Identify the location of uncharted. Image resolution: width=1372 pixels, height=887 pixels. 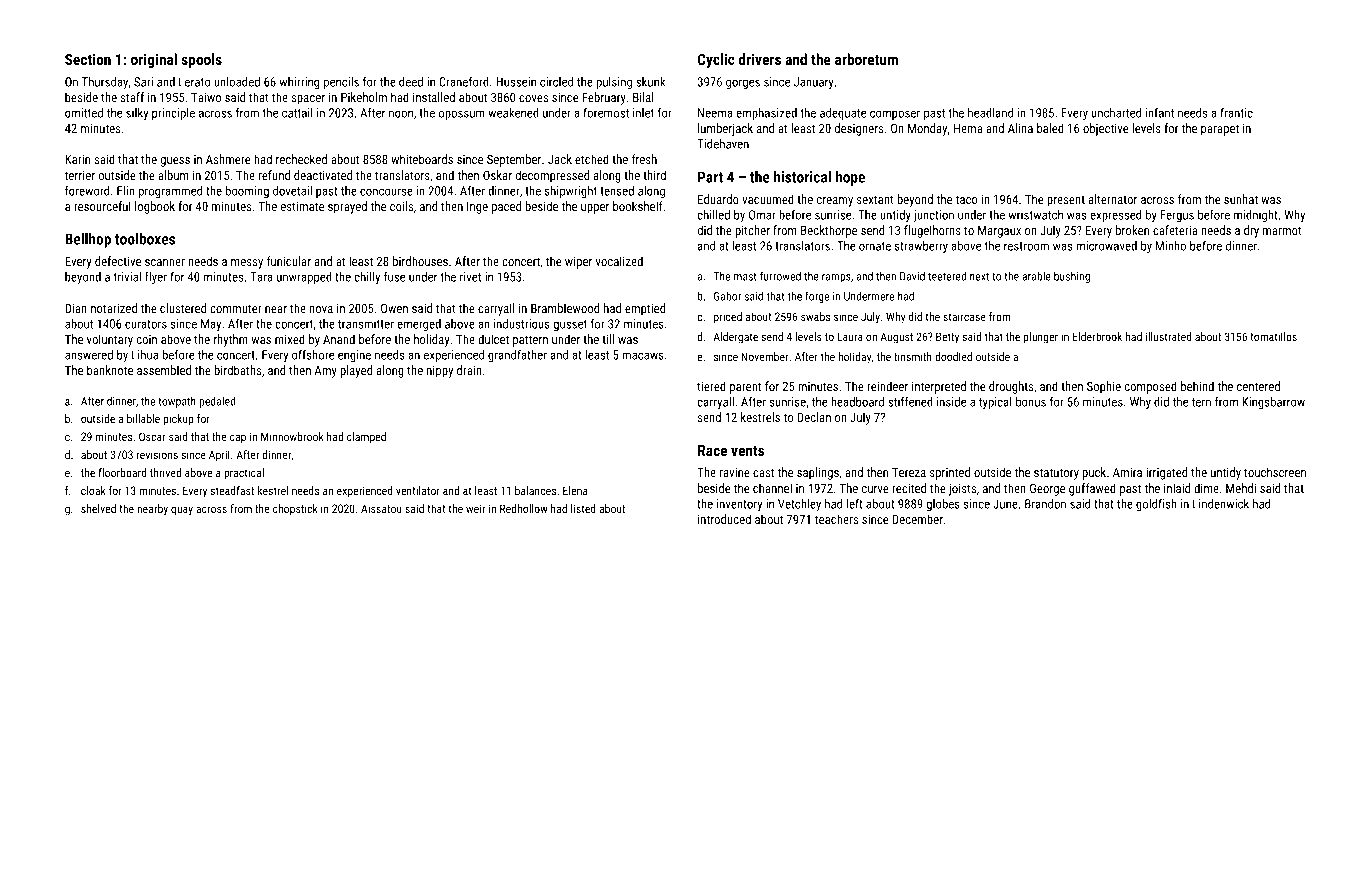
(1116, 113).
